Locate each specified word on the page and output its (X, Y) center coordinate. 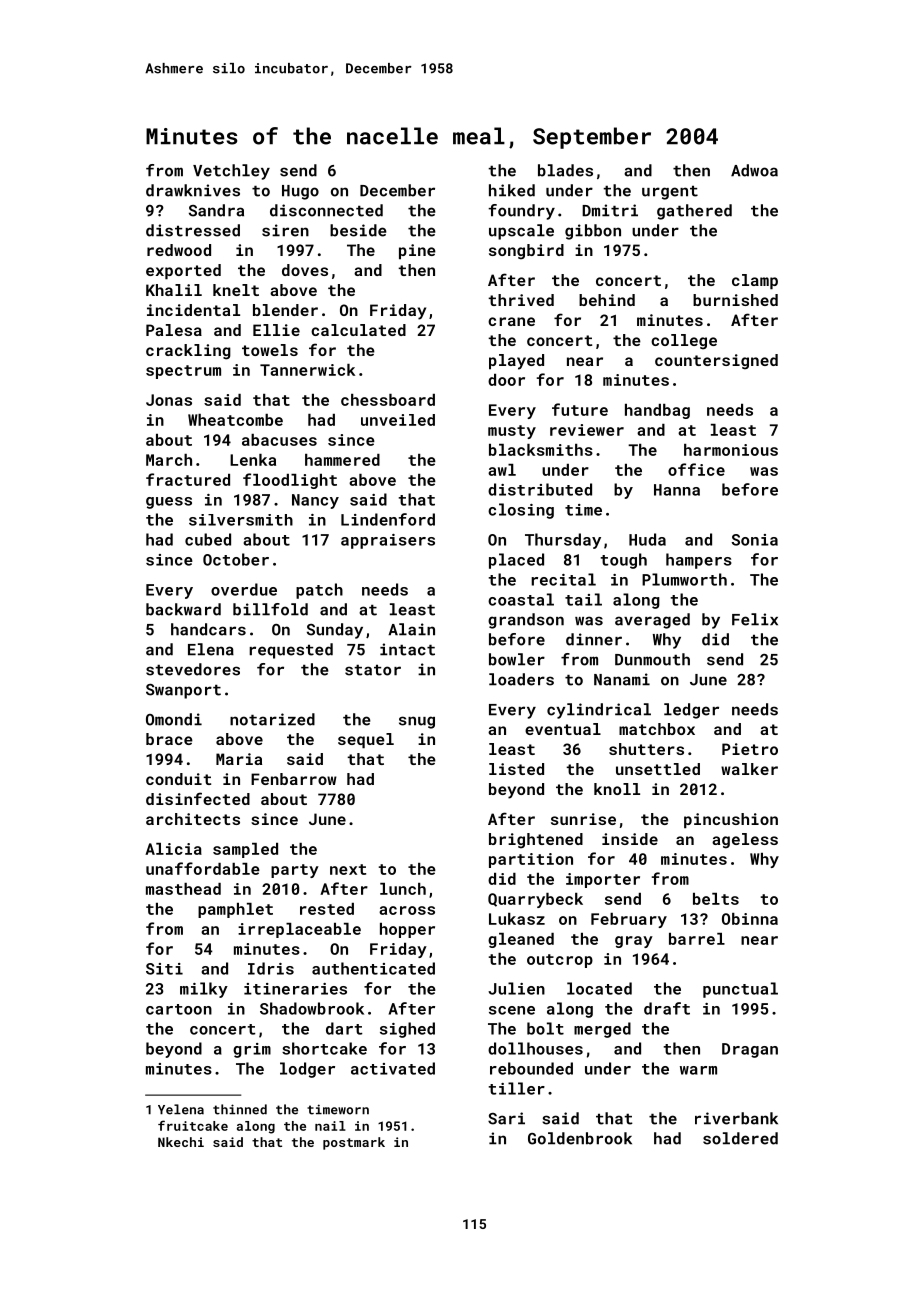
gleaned (521, 940)
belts (716, 899)
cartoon (179, 1009)
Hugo (300, 192)
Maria (239, 759)
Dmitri (610, 210)
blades (565, 170)
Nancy (315, 501)
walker (749, 769)
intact (407, 649)
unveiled (398, 420)
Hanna (677, 490)
